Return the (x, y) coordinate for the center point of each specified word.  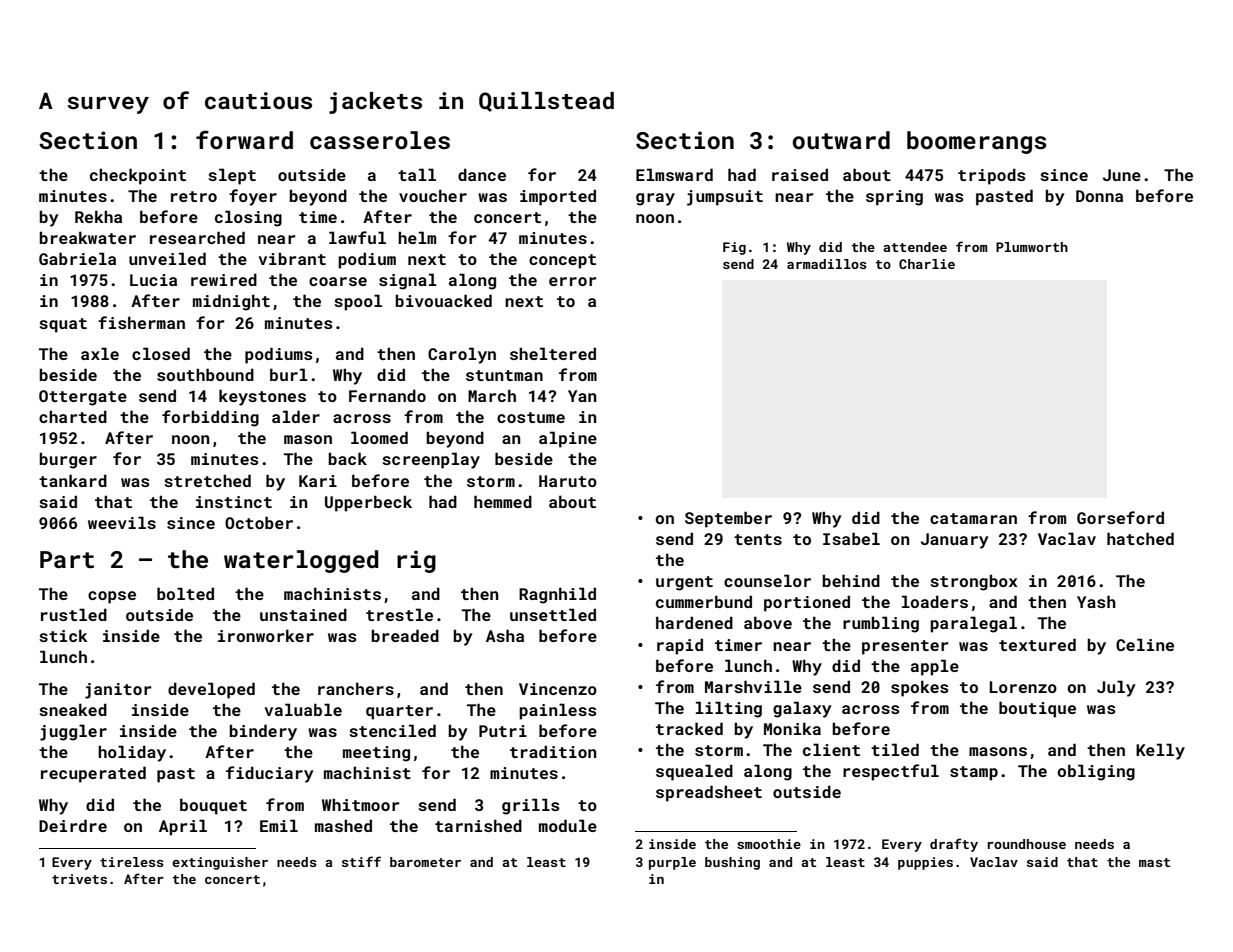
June (1122, 175)
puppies (925, 863)
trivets (79, 879)
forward (244, 139)
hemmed (503, 501)
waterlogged (301, 561)
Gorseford (1120, 517)
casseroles (380, 140)
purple (672, 863)
